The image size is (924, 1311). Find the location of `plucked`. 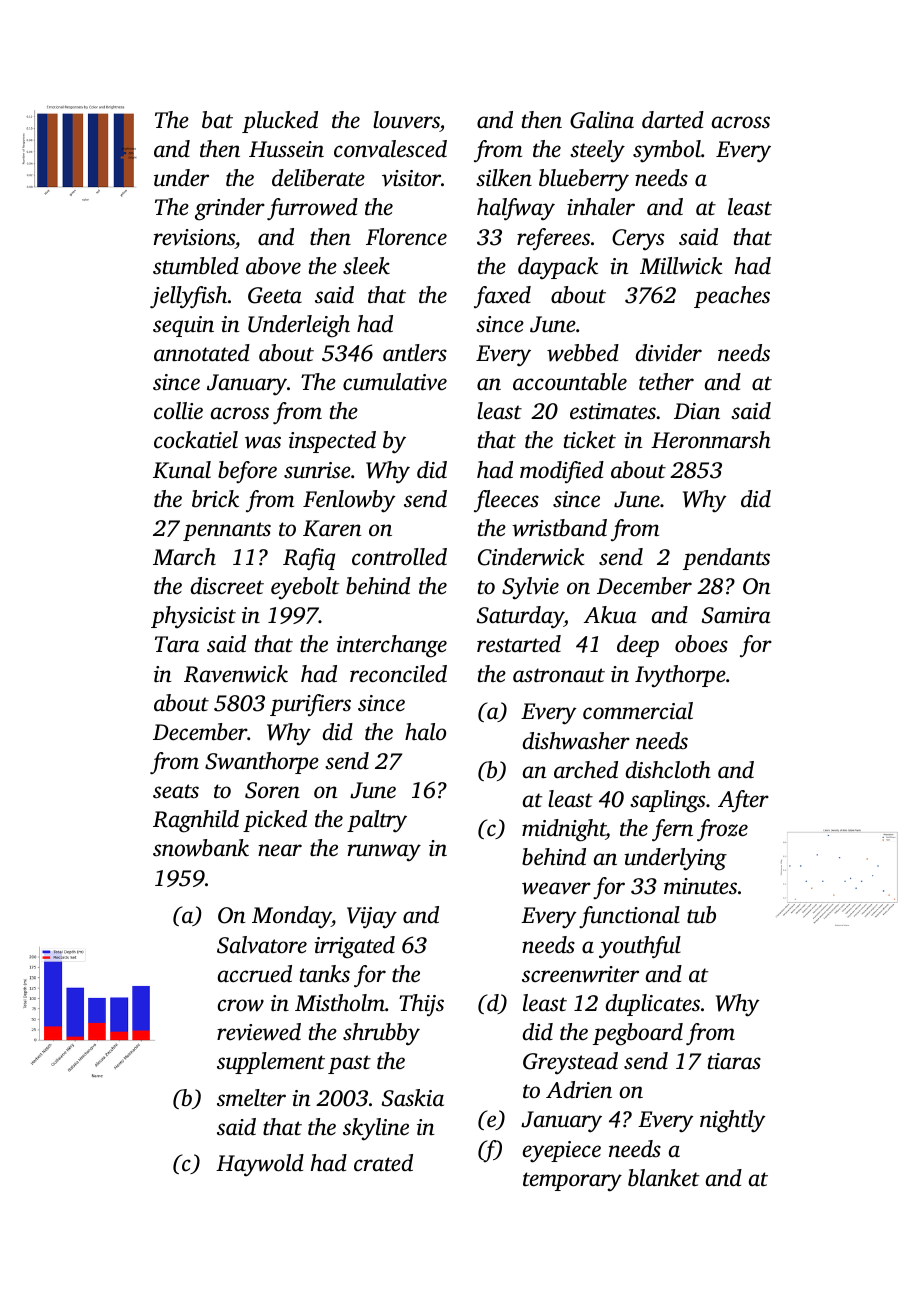

plucked is located at coordinates (280, 122).
